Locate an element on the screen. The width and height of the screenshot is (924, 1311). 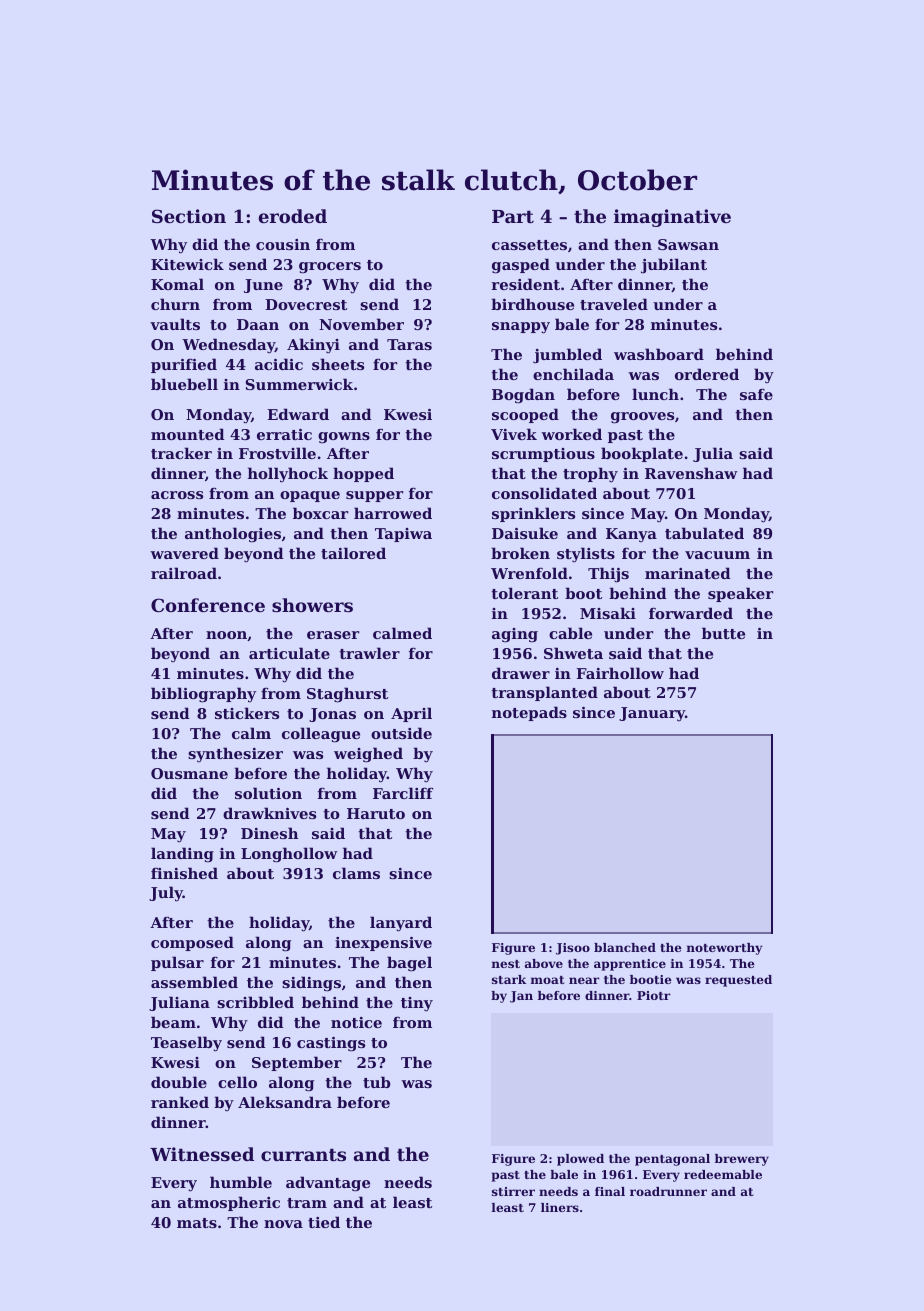
mats is located at coordinates (197, 1223).
